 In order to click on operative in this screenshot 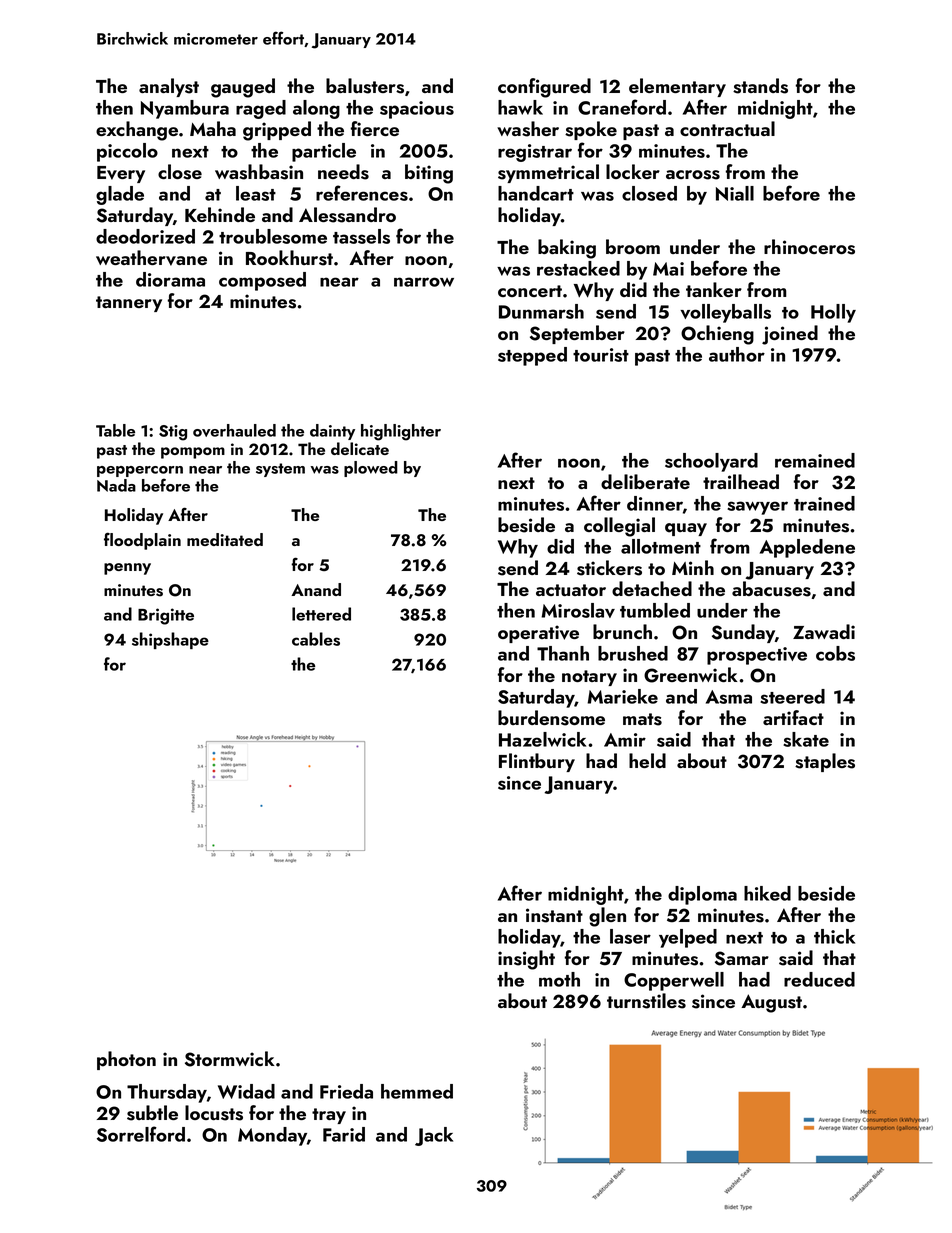, I will do `click(538, 634)`.
